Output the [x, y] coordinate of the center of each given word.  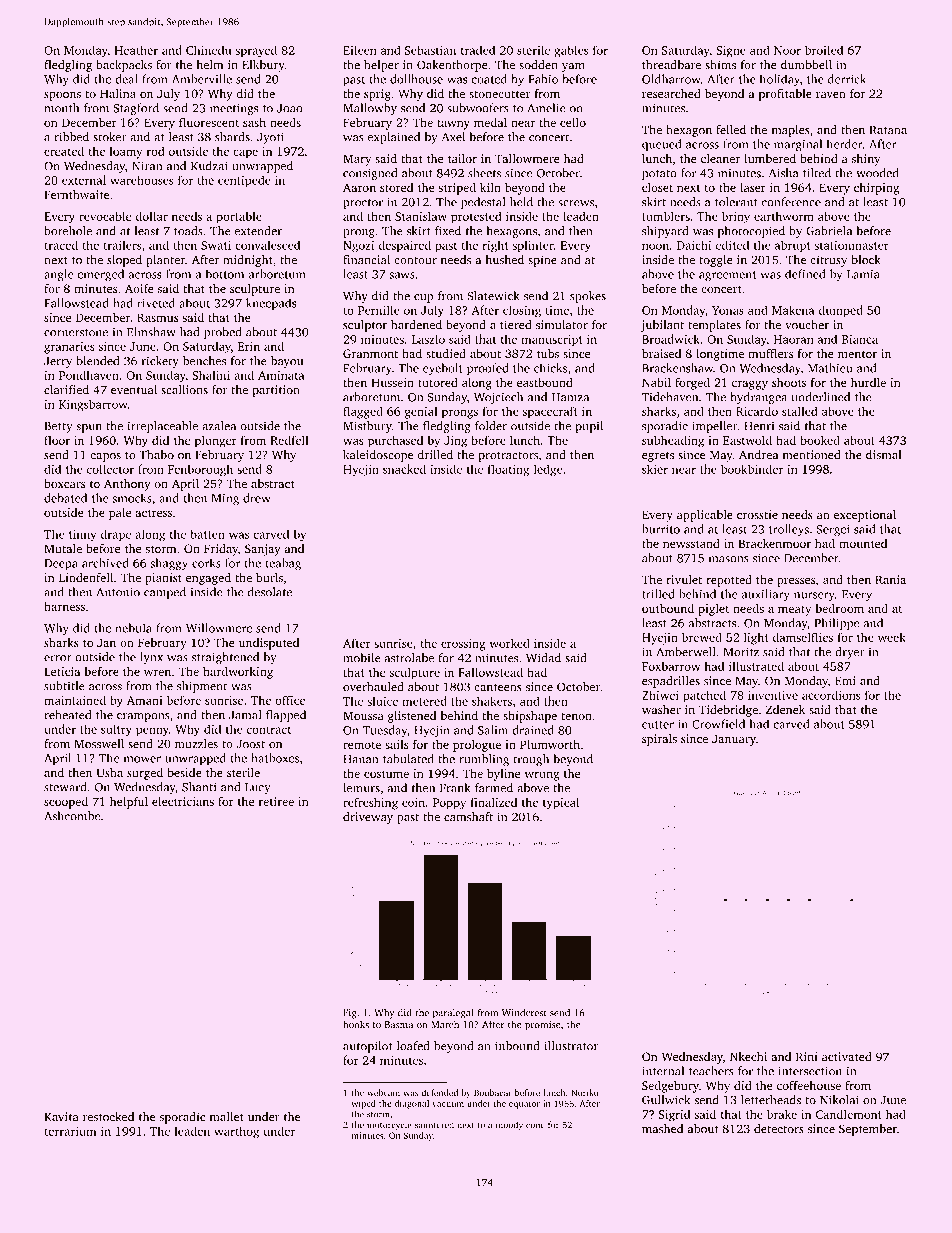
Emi [845, 680]
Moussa [363, 715]
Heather [136, 50]
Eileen [360, 50]
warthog [236, 1132]
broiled [824, 50]
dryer [850, 653]
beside [184, 772]
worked [510, 643]
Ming [225, 500]
